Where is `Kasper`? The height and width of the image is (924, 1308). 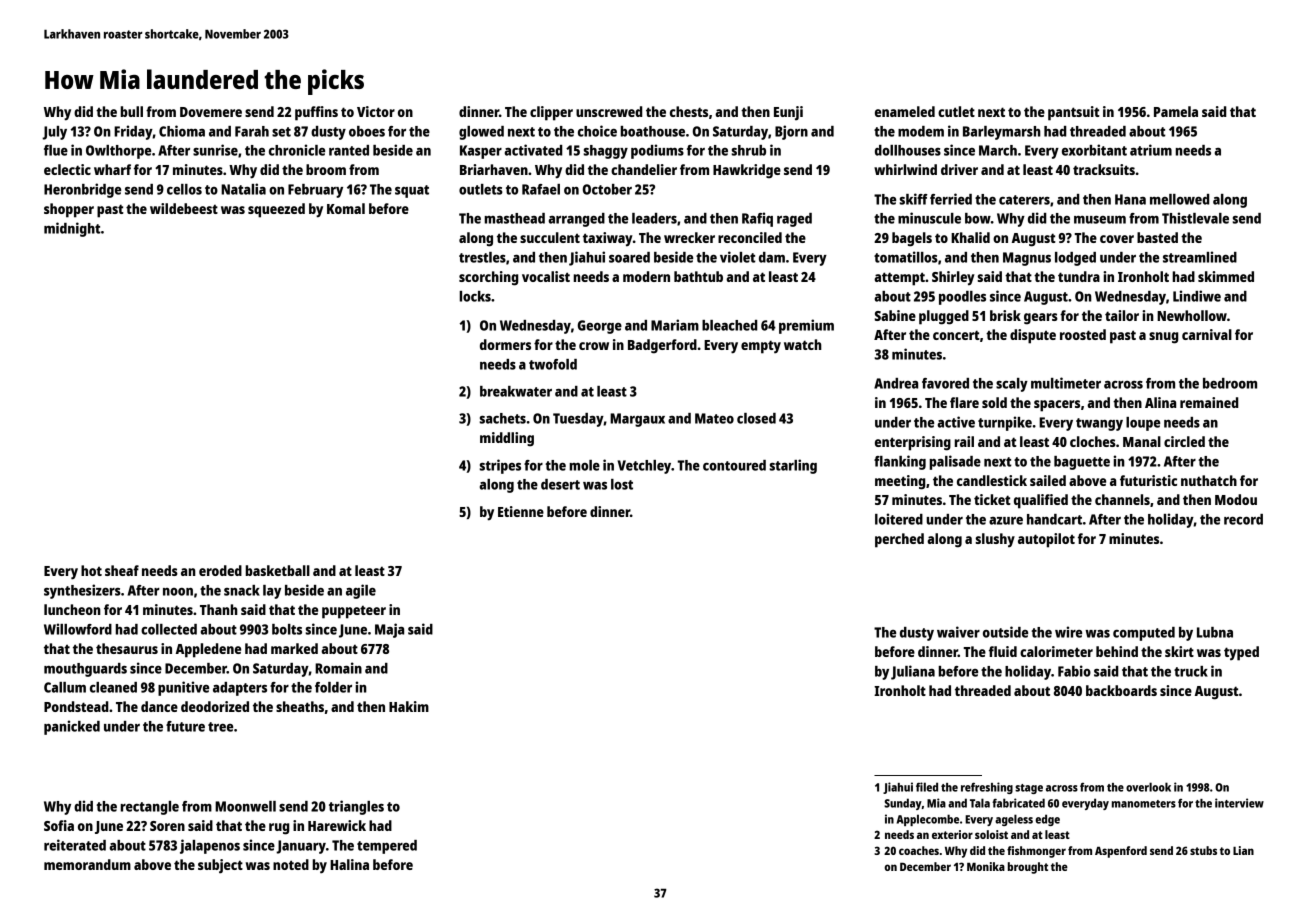
Kasper is located at coordinates (481, 152).
